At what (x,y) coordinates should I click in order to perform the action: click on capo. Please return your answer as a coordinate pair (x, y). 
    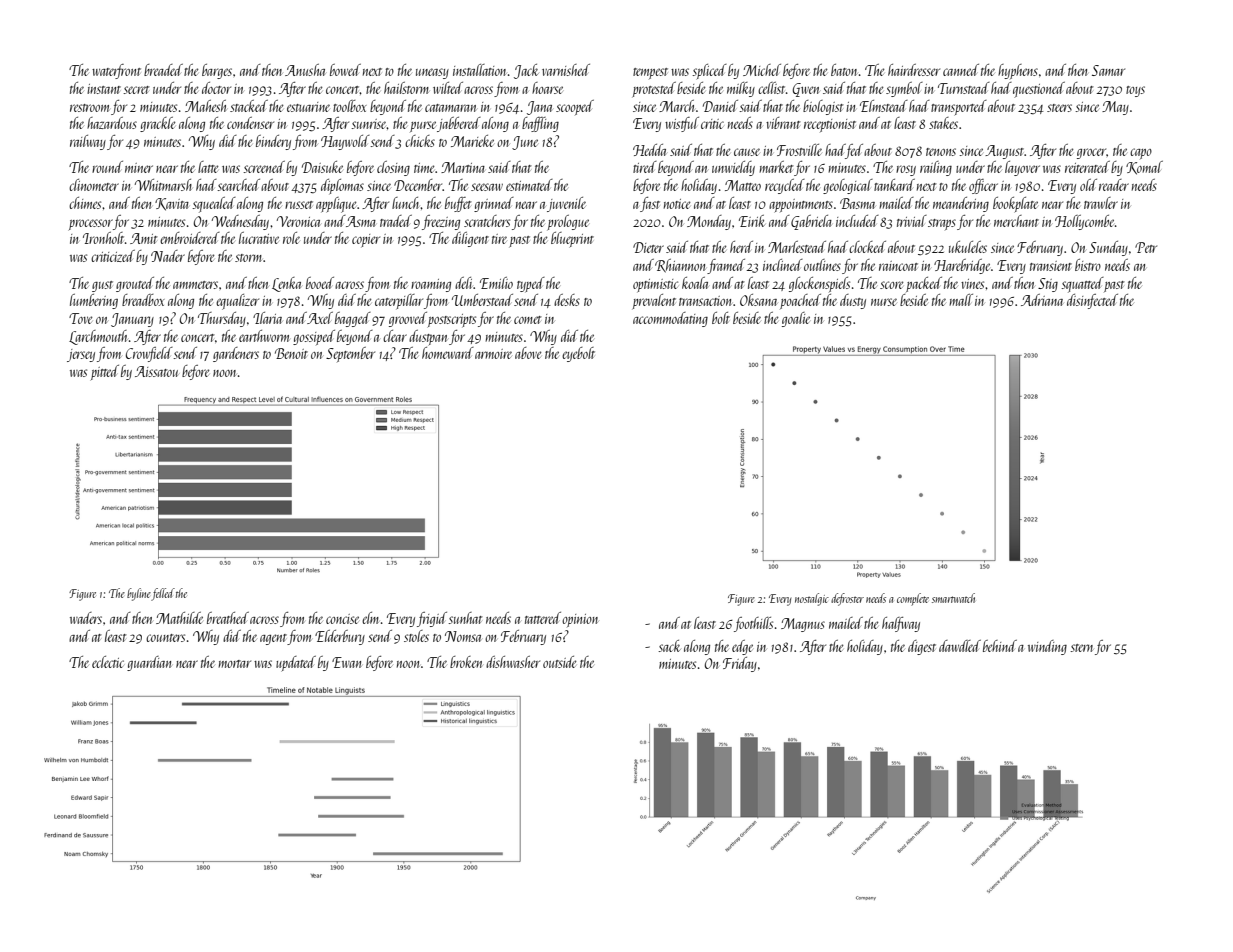
    Looking at the image, I should click on (1141, 153).
